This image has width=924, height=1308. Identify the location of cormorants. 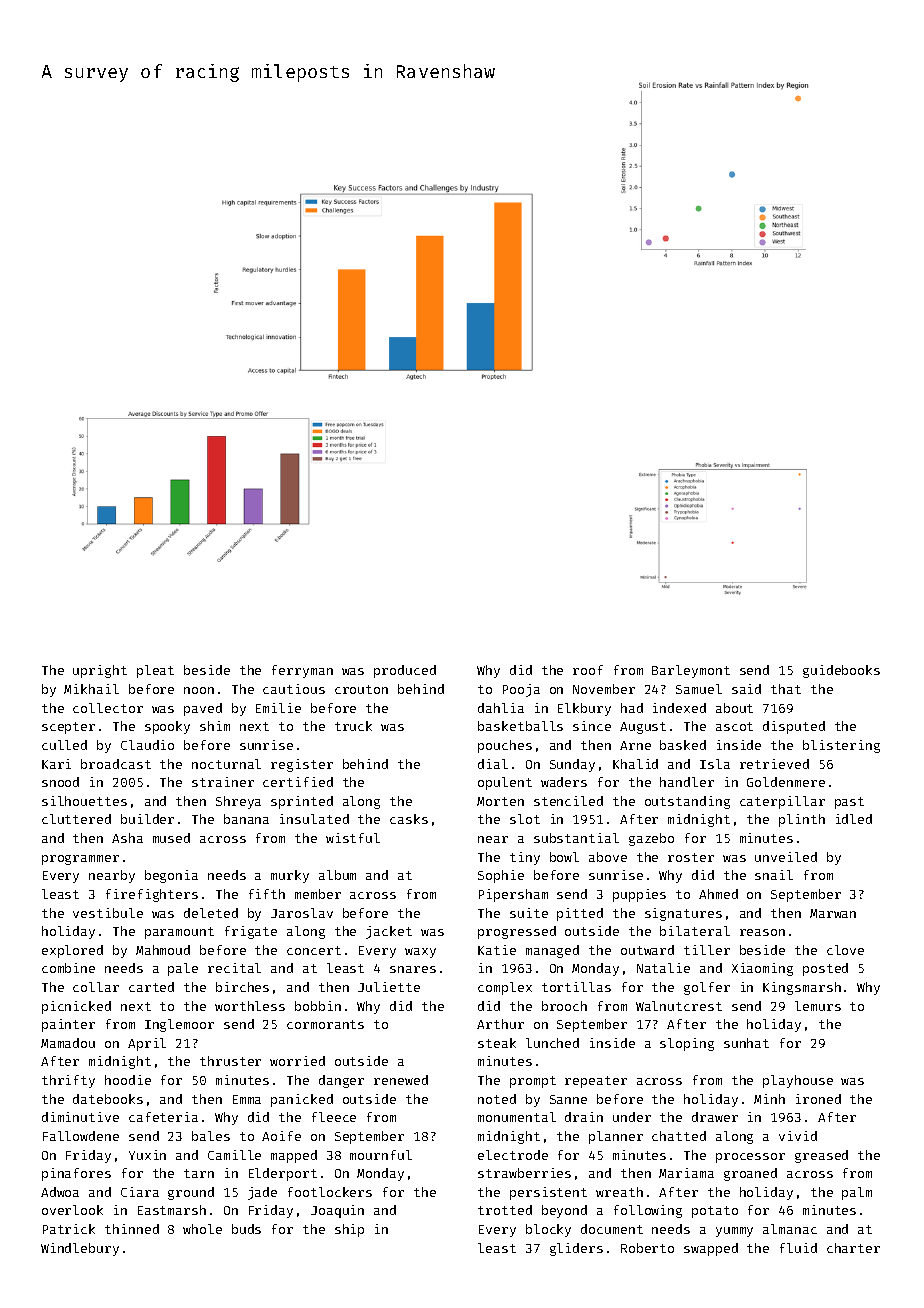
(325, 1024).
